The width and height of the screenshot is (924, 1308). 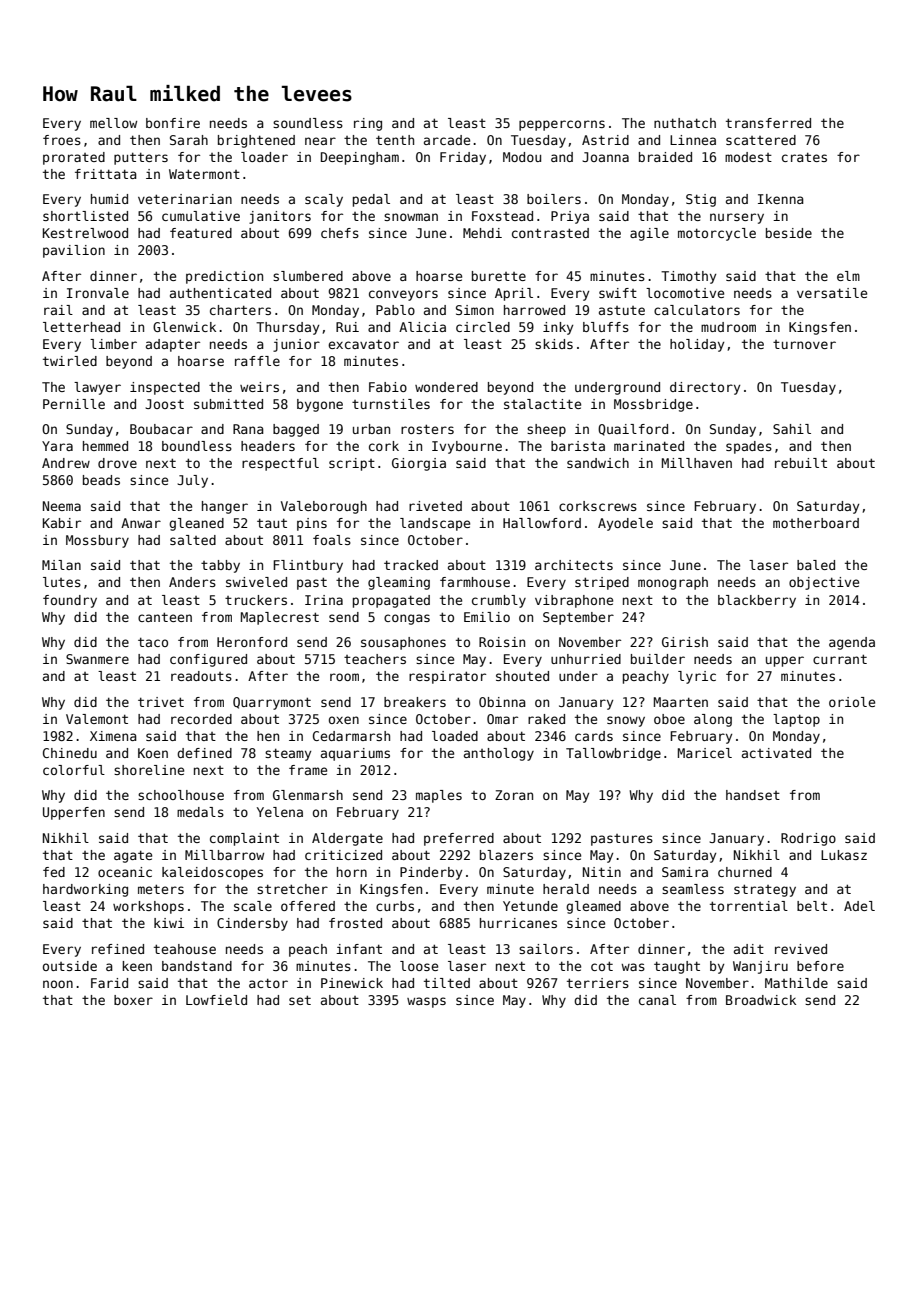 I want to click on noon, so click(x=58, y=984).
